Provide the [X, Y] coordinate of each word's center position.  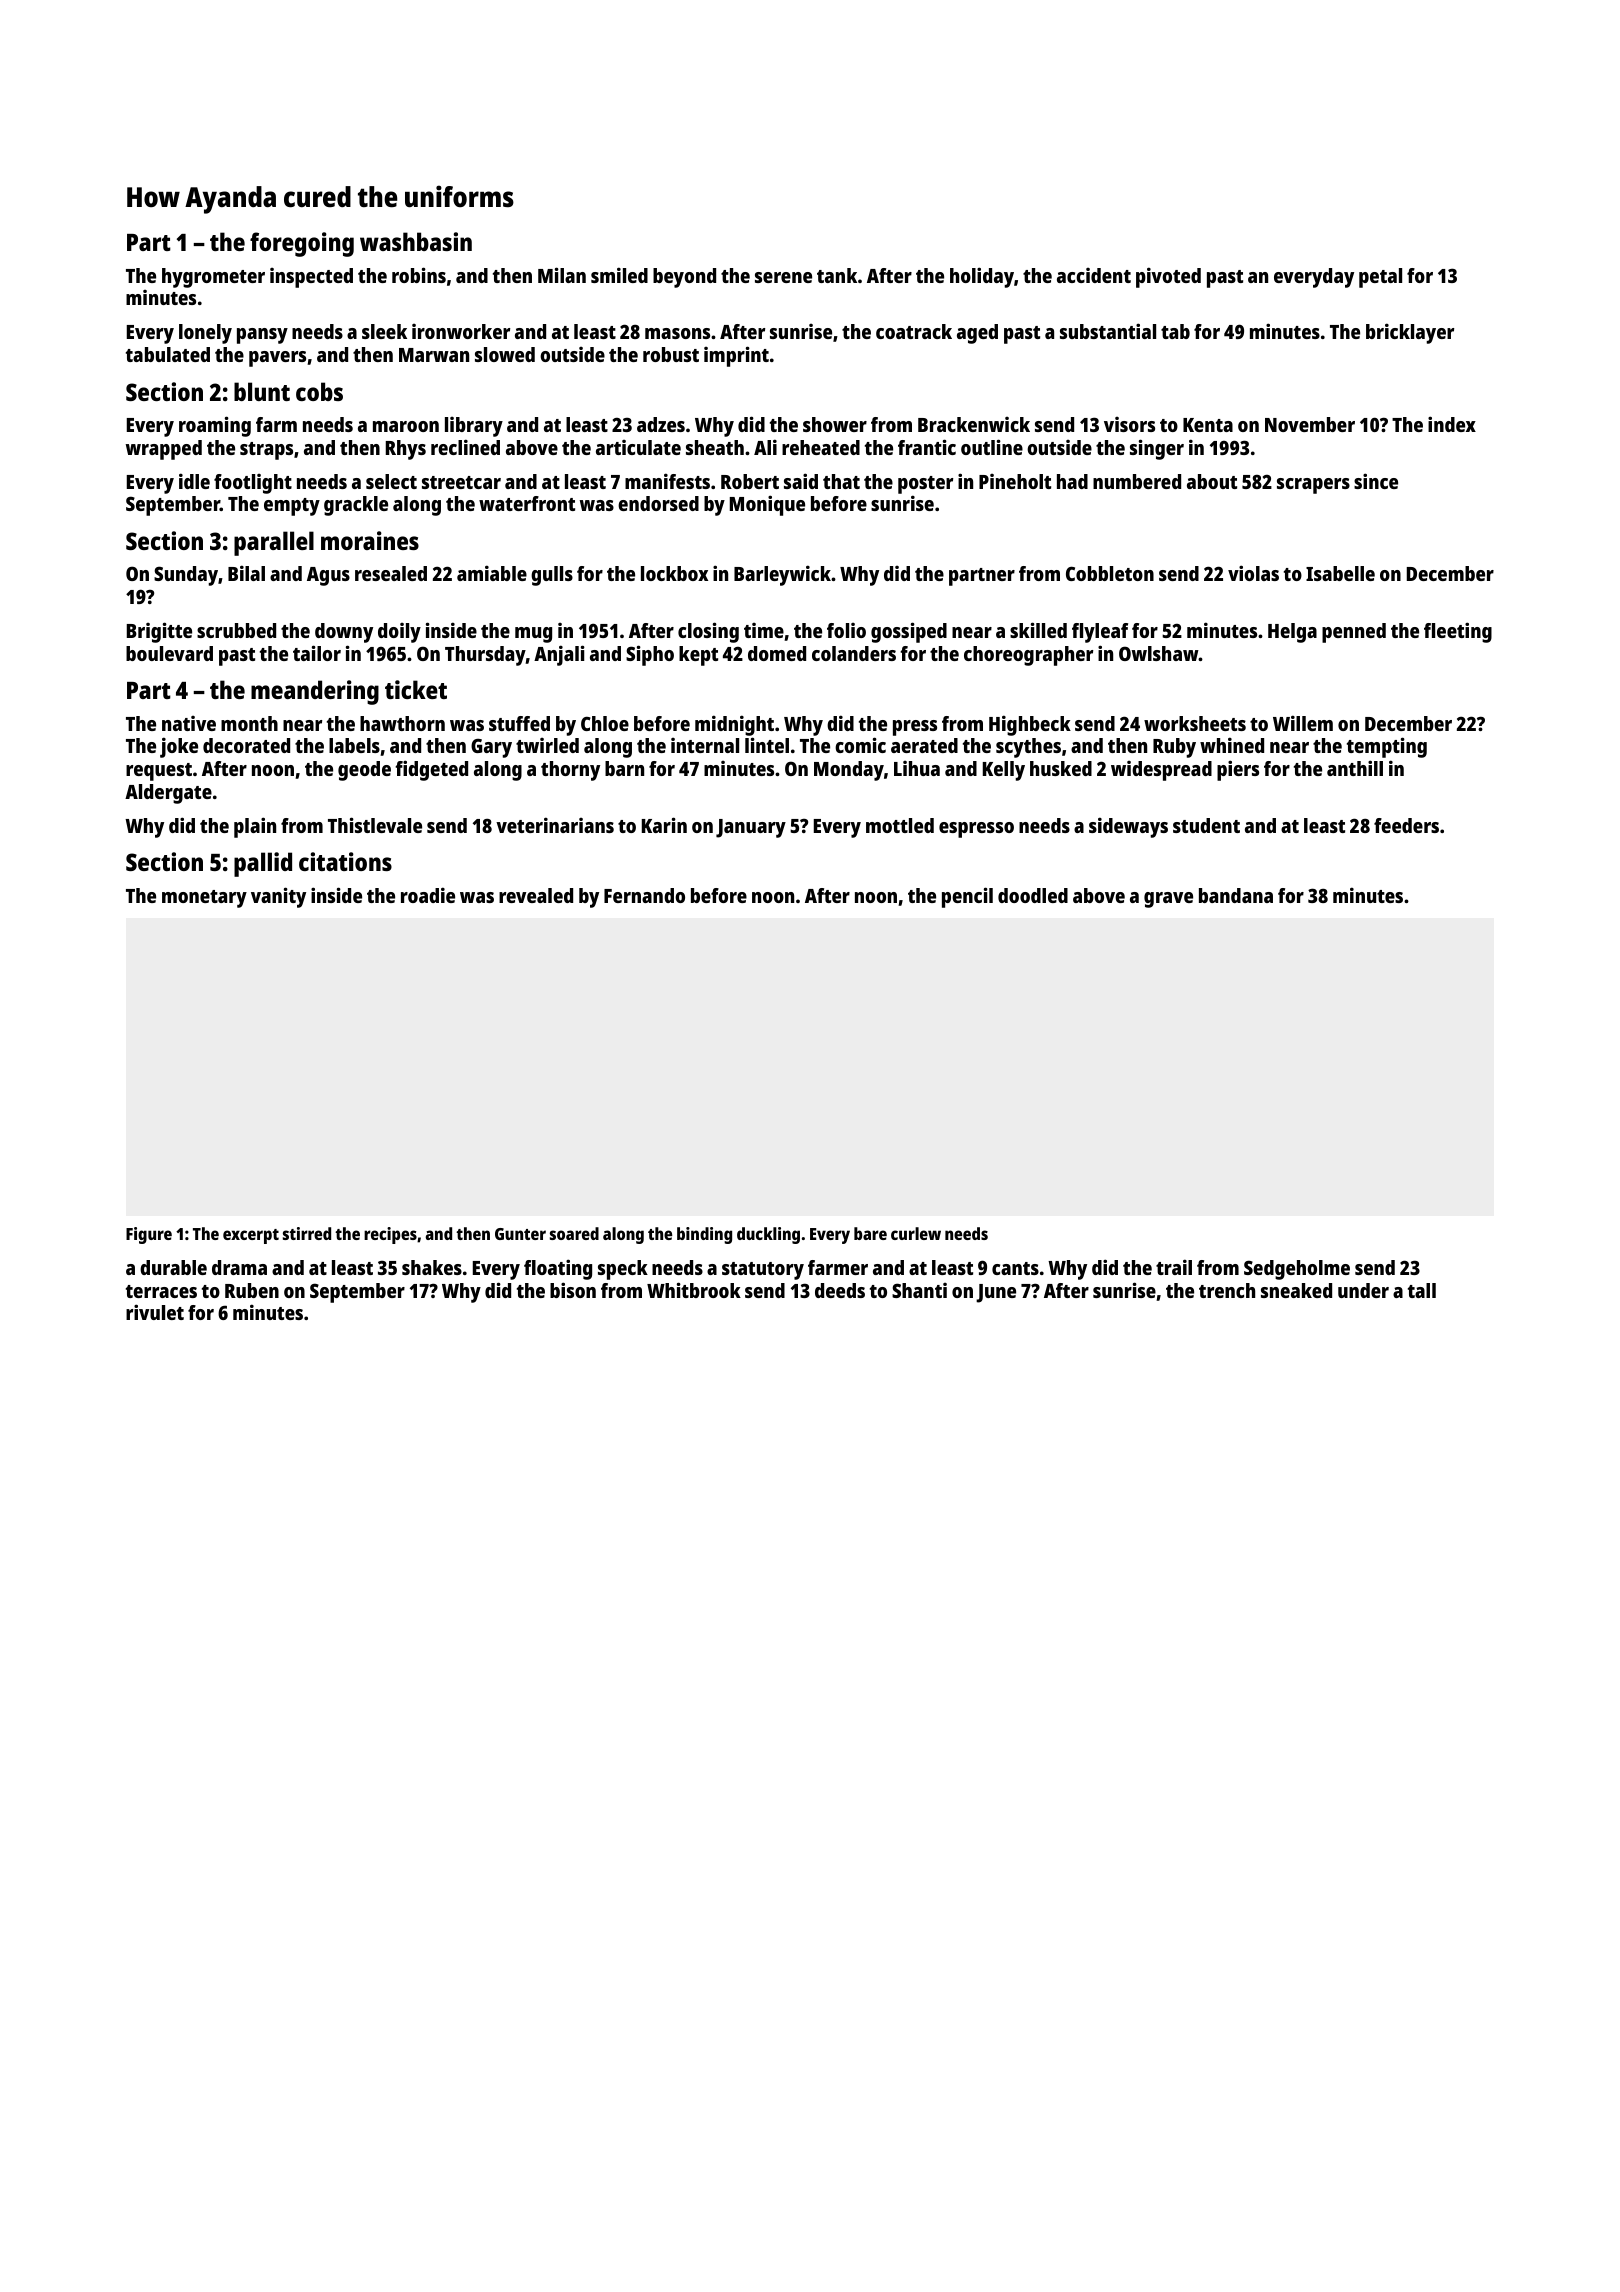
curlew [916, 1233]
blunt [262, 391]
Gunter [520, 1234]
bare [870, 1233]
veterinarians [555, 825]
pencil [967, 897]
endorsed [658, 503]
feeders [1406, 825]
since [1376, 481]
